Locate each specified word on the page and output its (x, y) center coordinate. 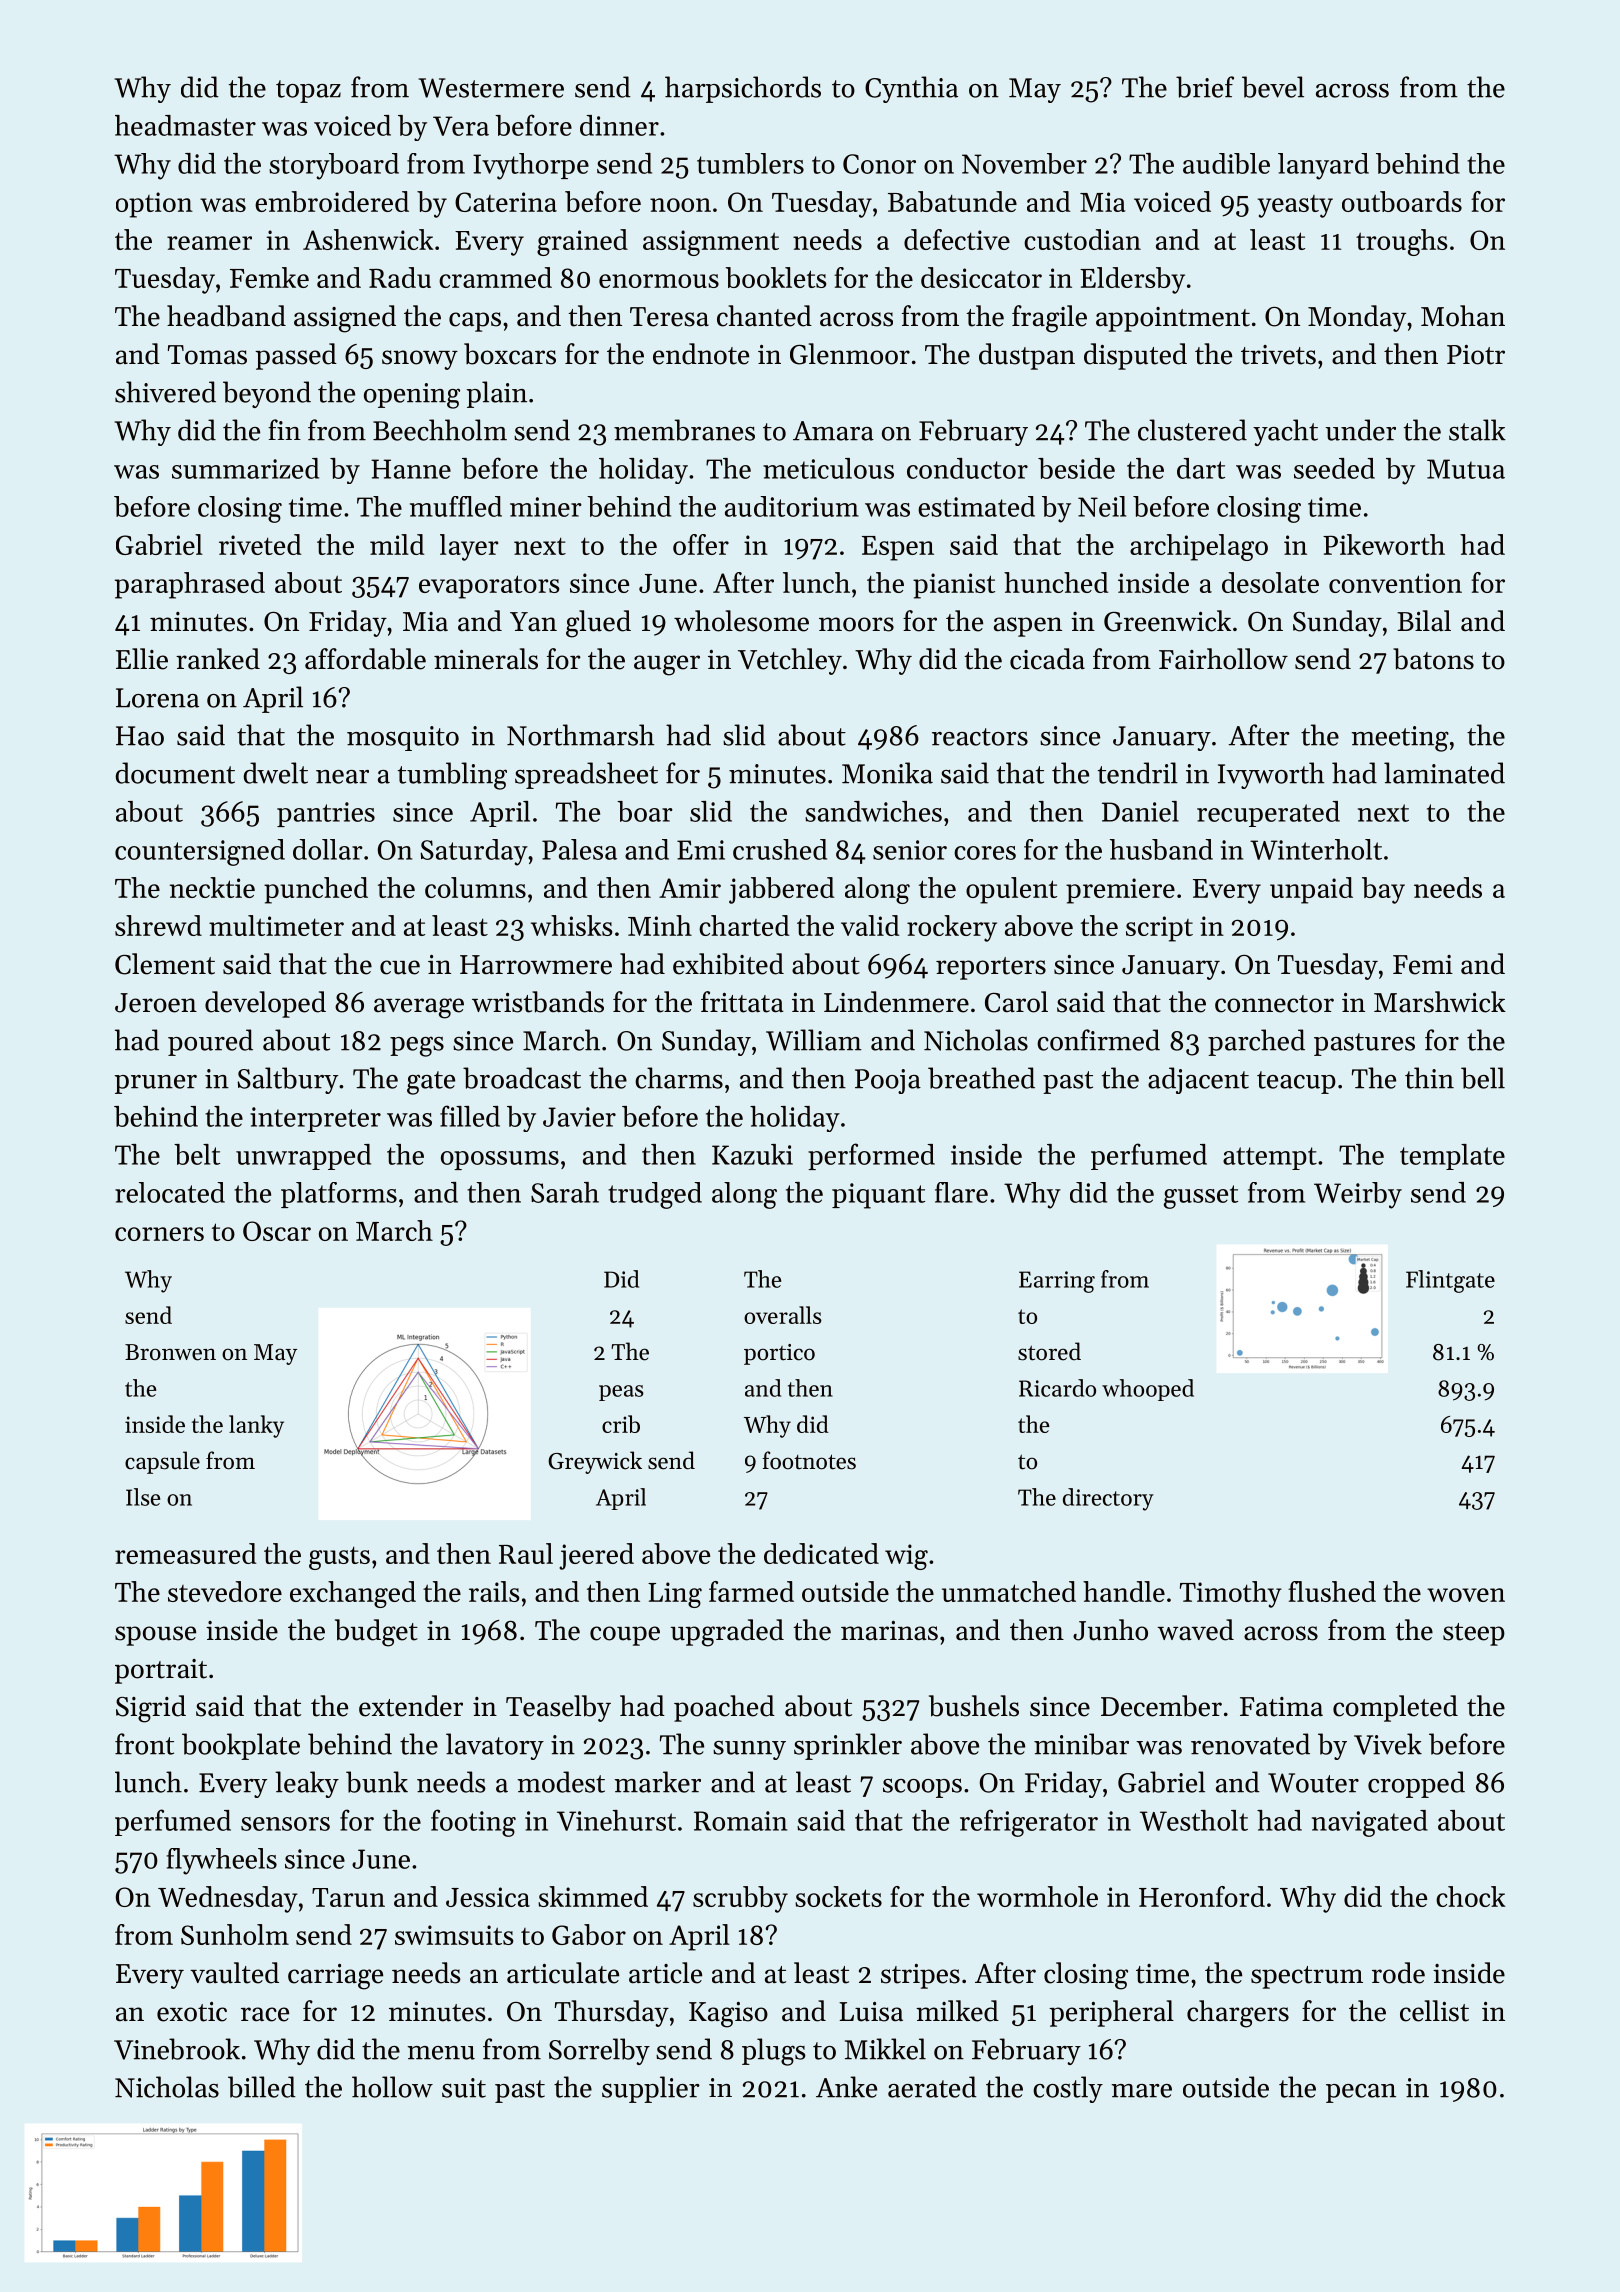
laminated (1444, 773)
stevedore (225, 1591)
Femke (269, 277)
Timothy (1231, 1594)
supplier (651, 2089)
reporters (991, 968)
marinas (889, 1631)
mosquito (403, 738)
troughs (1401, 242)
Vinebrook (177, 2049)
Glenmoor (850, 354)
